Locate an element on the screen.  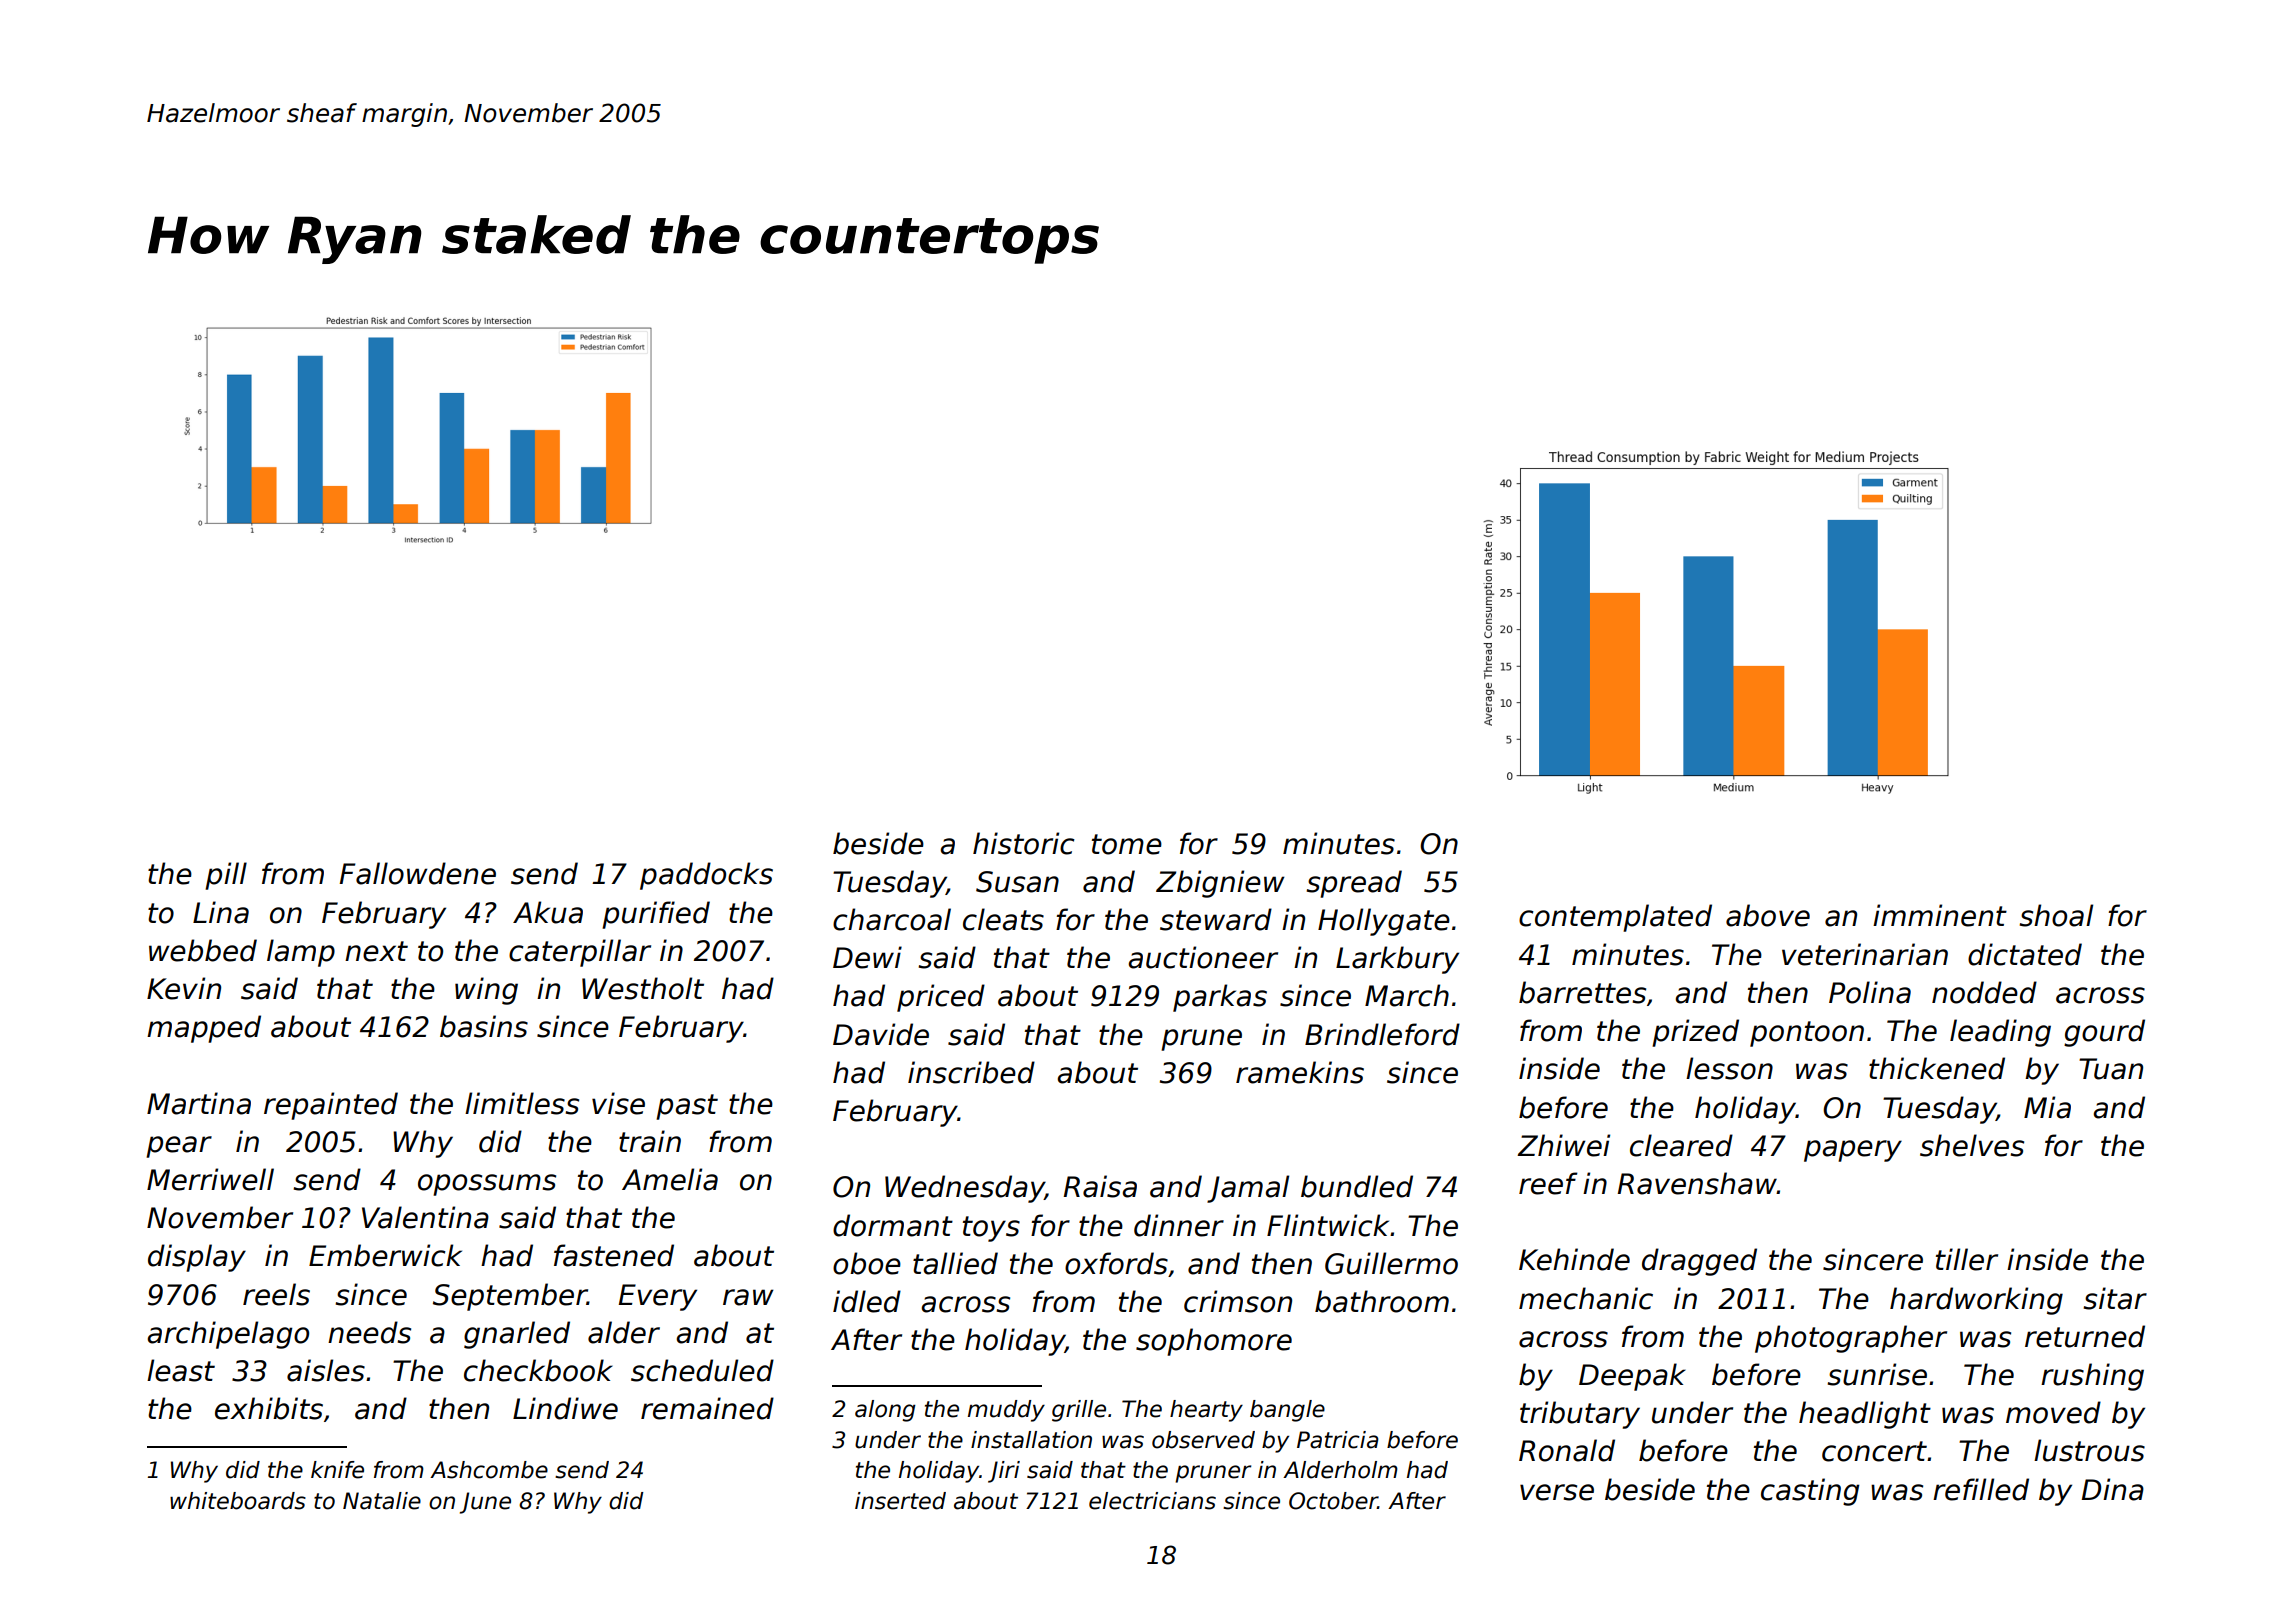
limitless is located at coordinates (522, 1103).
